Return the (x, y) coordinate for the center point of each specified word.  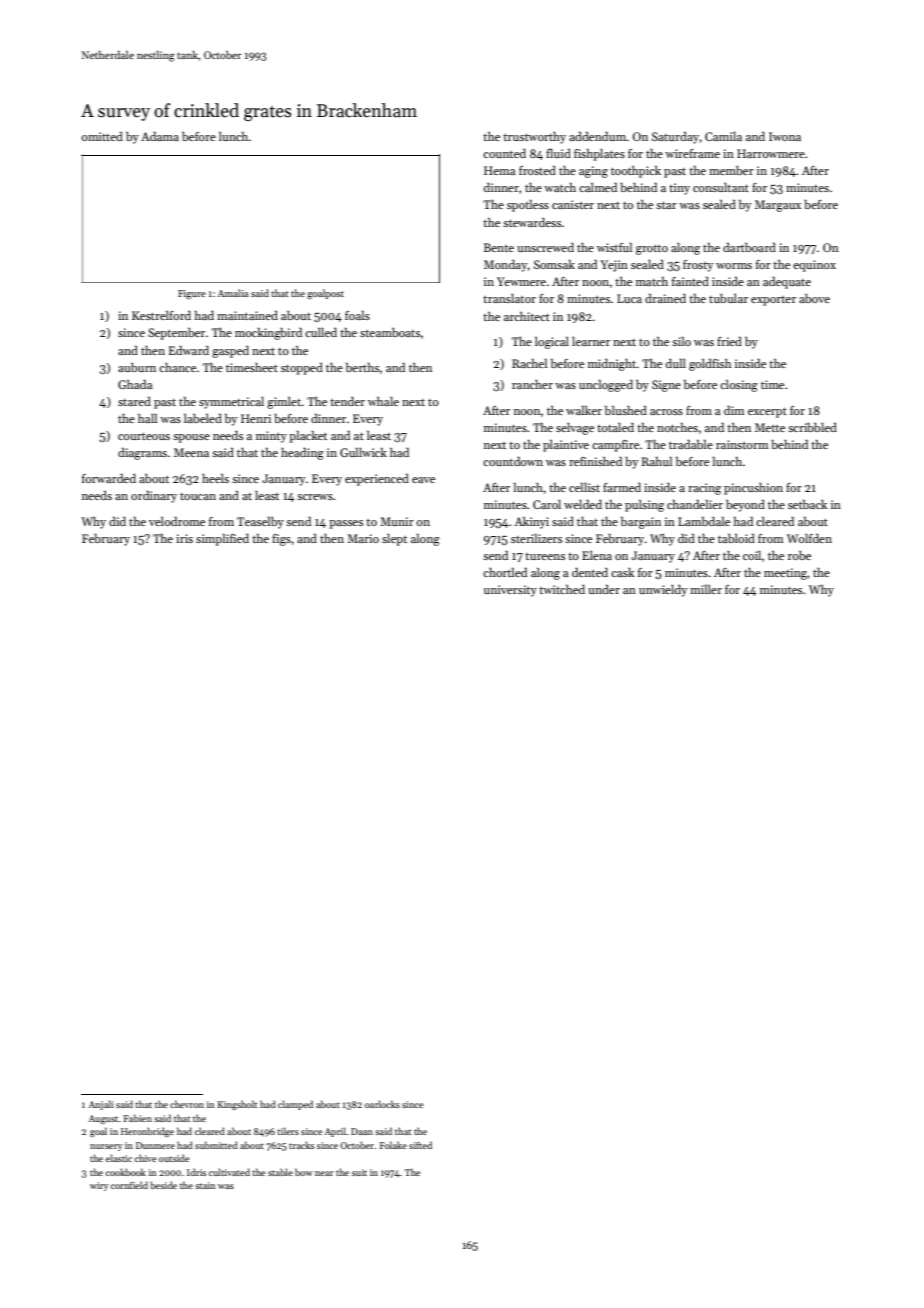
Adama (160, 136)
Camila (723, 136)
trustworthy (534, 138)
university (510, 591)
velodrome (177, 521)
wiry (99, 1186)
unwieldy (663, 591)
